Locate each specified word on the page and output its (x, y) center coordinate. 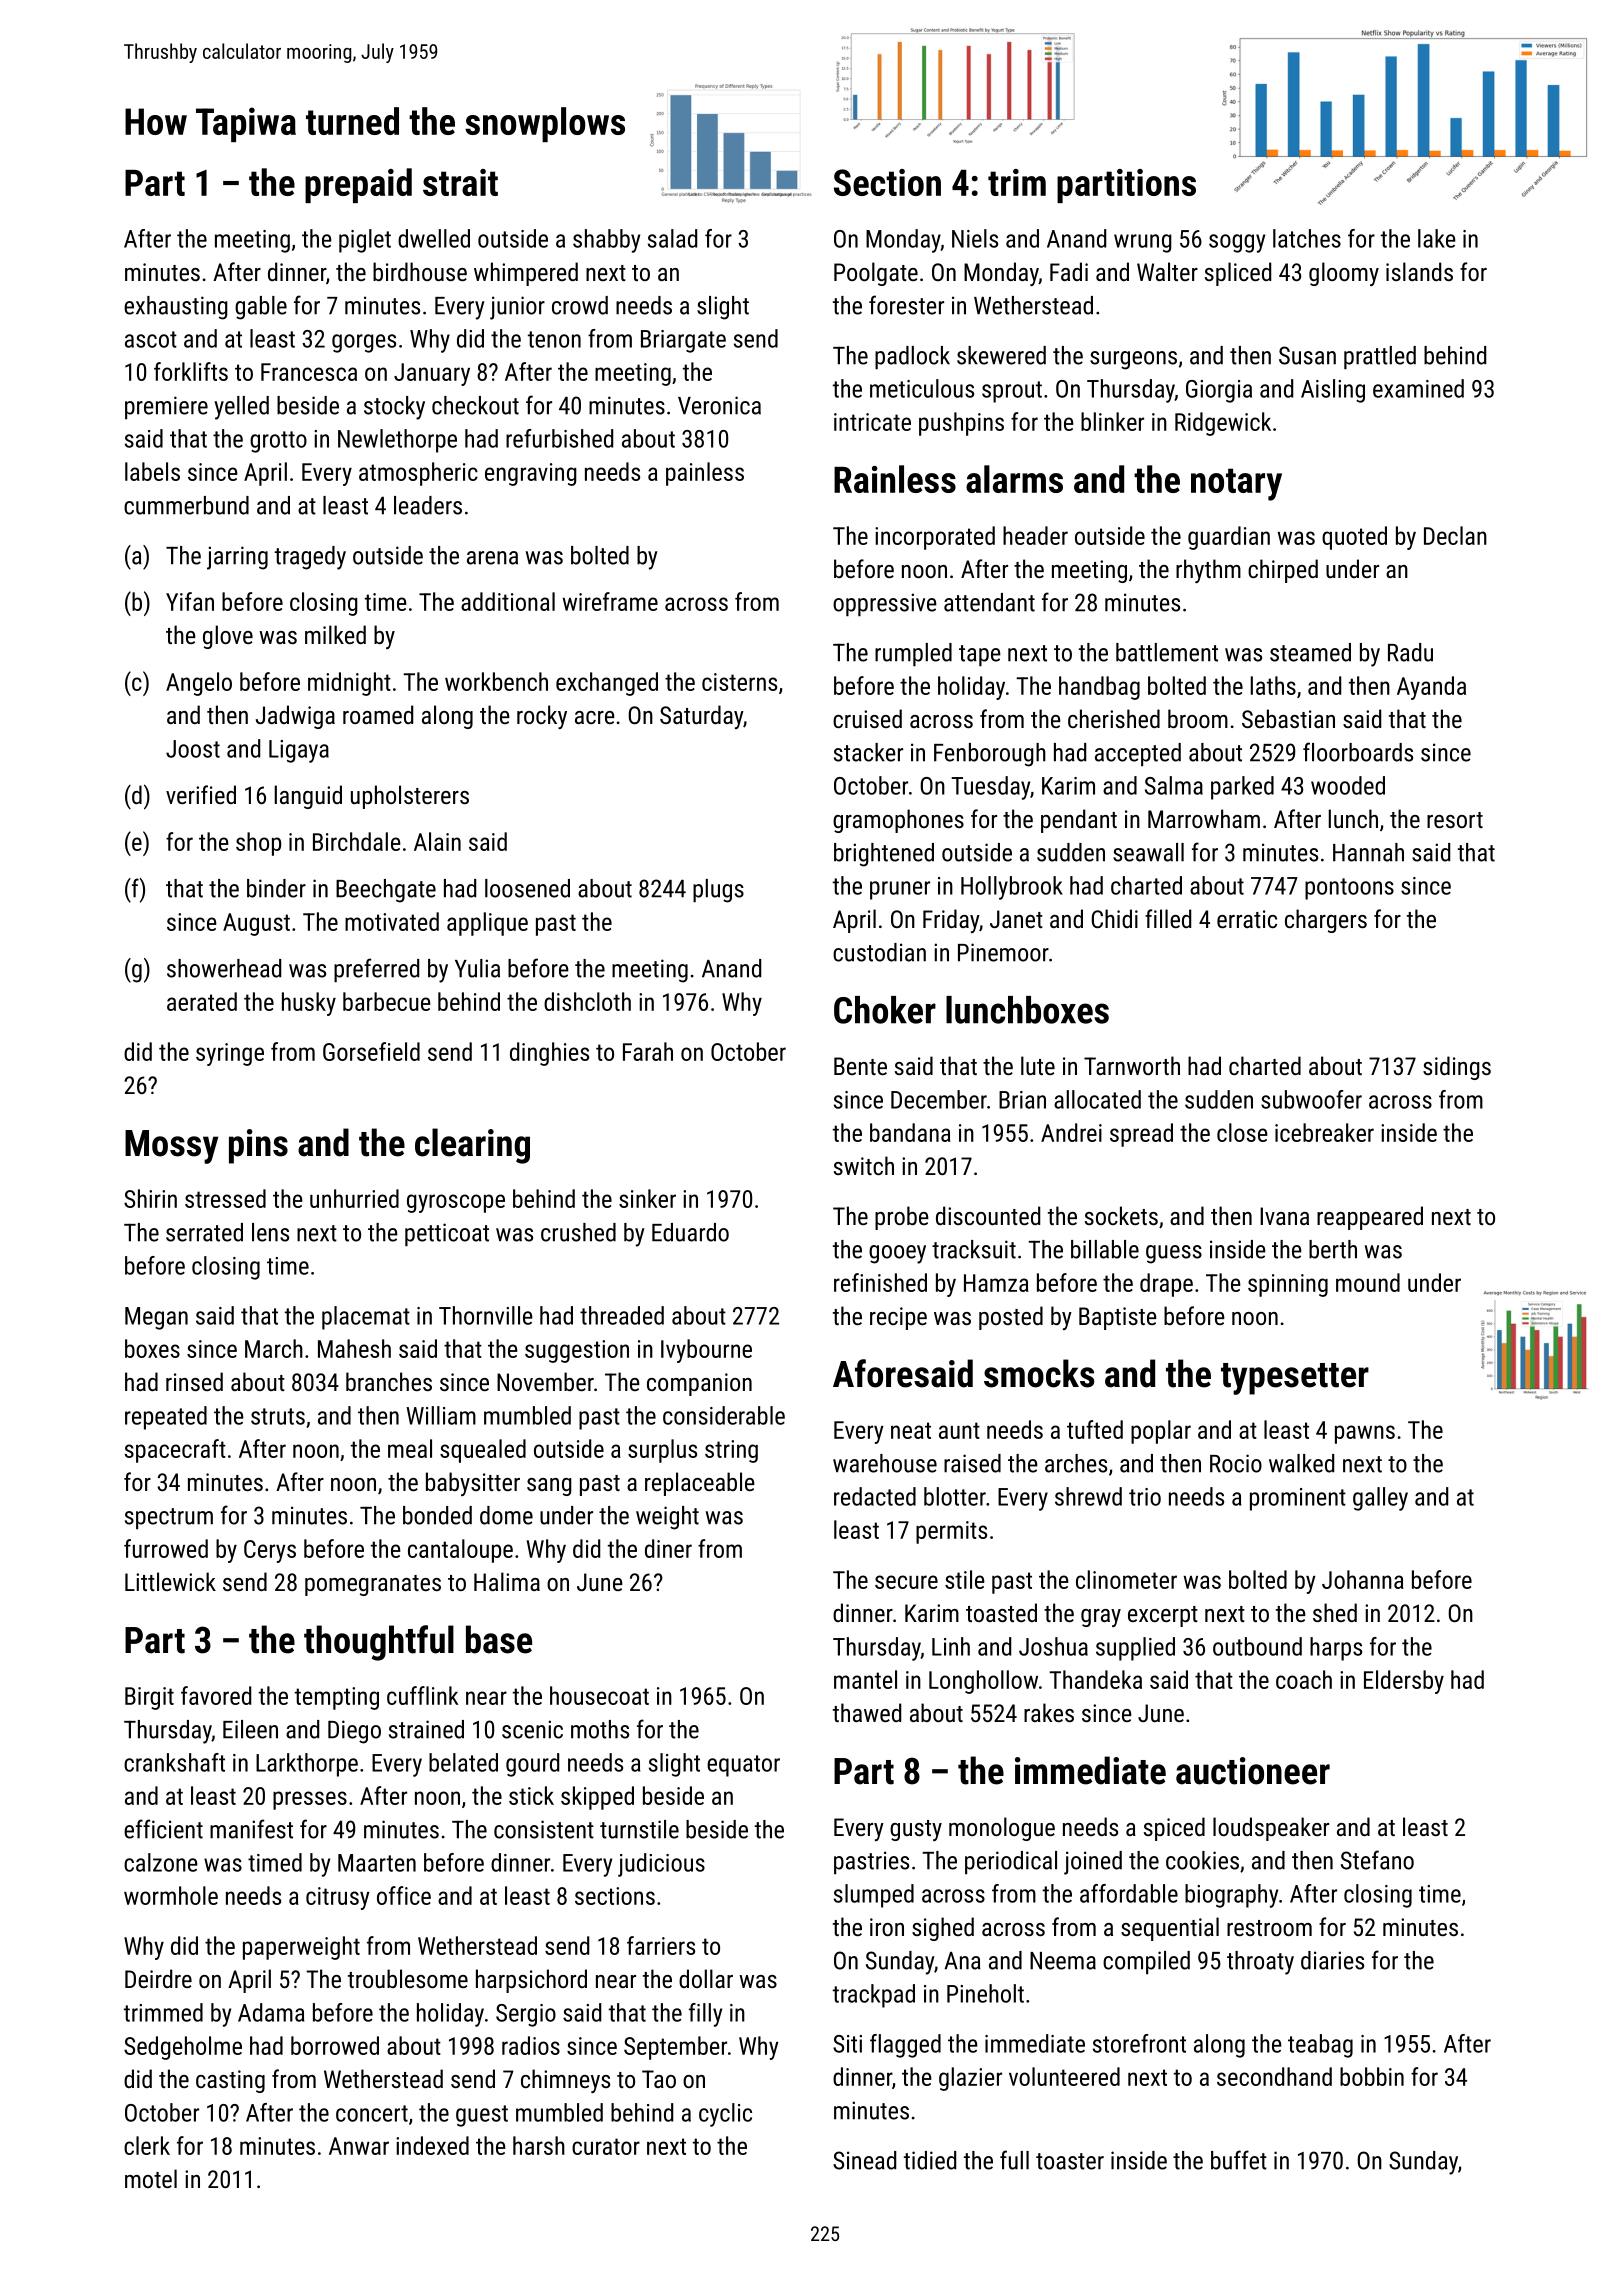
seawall (1148, 852)
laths (1273, 685)
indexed (432, 2145)
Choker (885, 1010)
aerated (202, 1001)
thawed (867, 1712)
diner (668, 1548)
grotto (278, 442)
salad (672, 238)
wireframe (610, 601)
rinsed (194, 1381)
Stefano (1377, 1860)
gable (261, 308)
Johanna (1363, 1579)
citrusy (338, 1898)
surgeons (1133, 360)
